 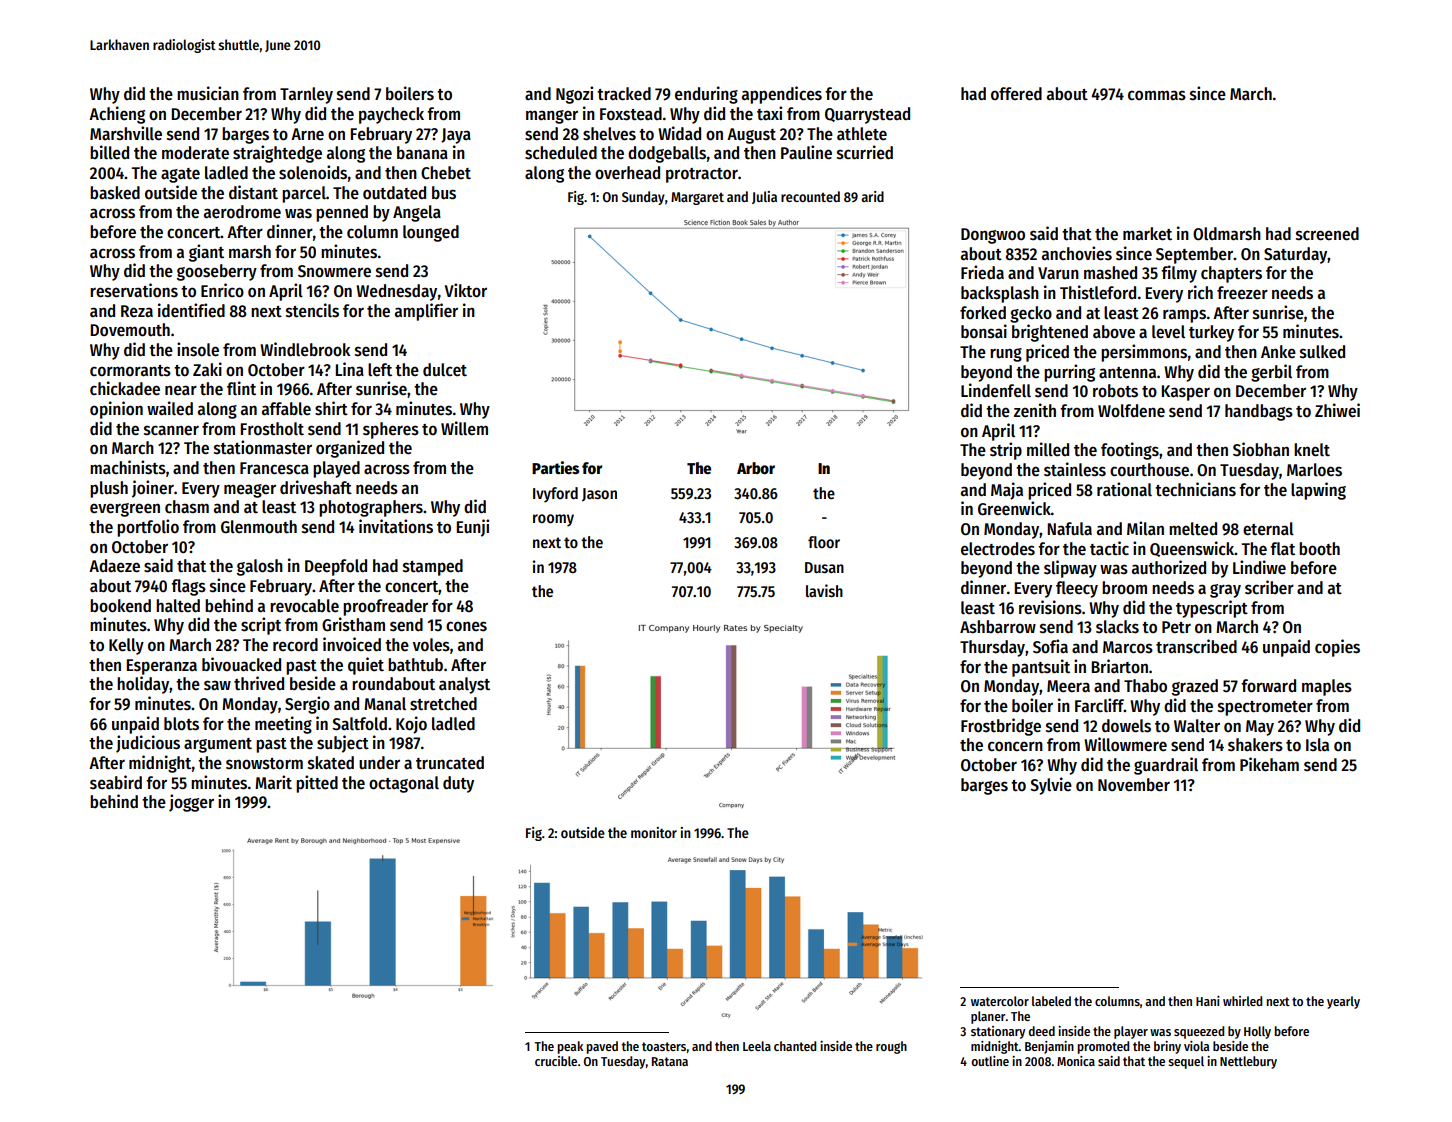 I want to click on Angela, so click(x=417, y=213).
